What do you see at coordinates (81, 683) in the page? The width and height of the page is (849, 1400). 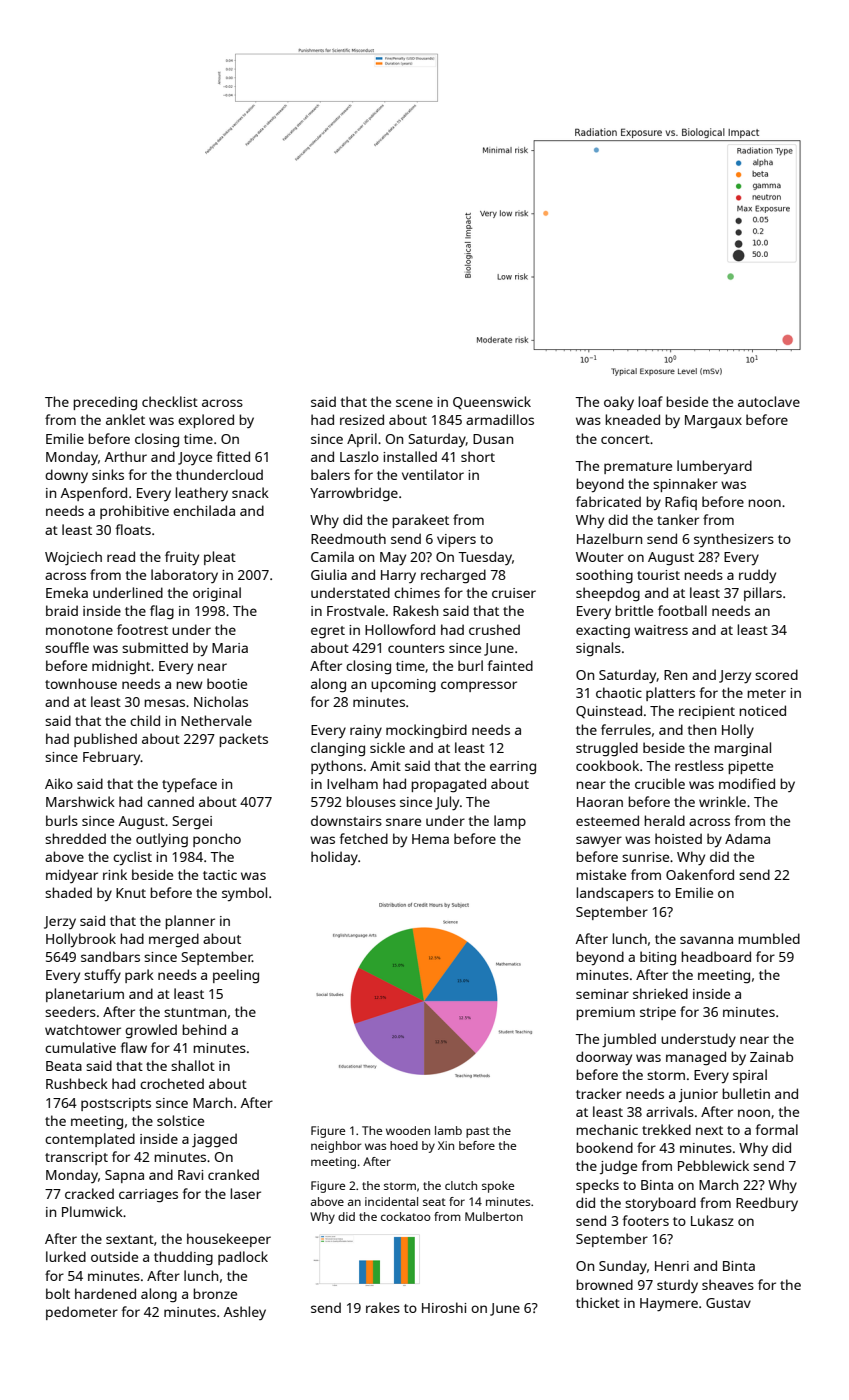 I see `townhouse` at bounding box center [81, 683].
